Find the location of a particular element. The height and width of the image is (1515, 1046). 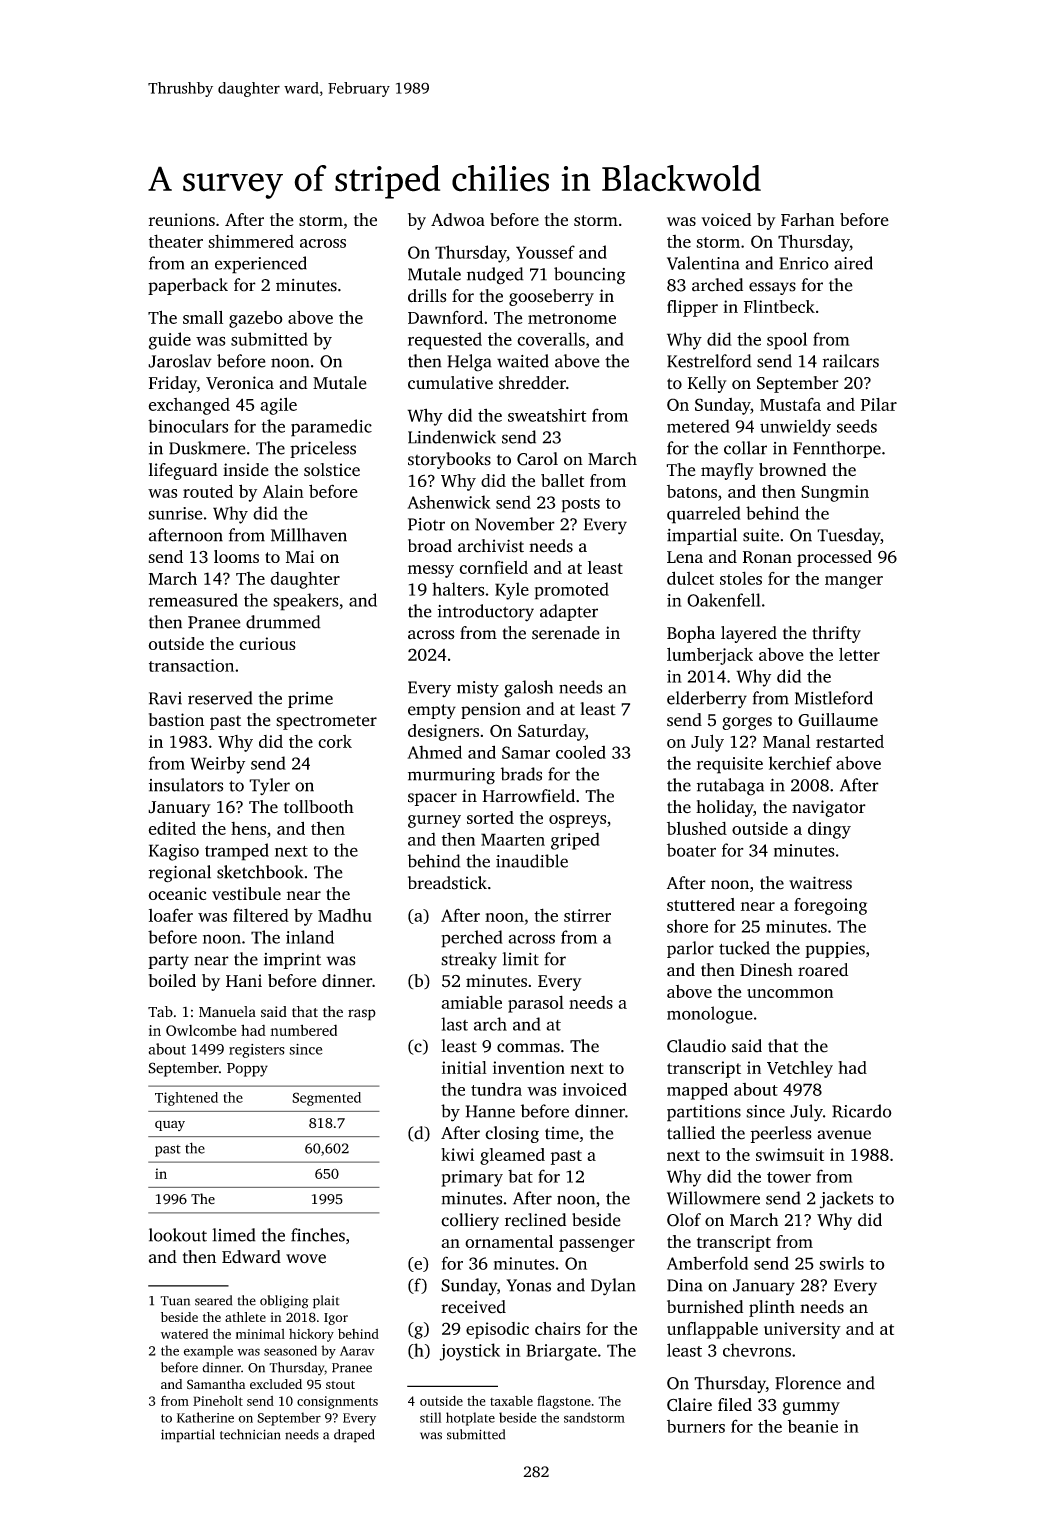

promoted is located at coordinates (572, 591).
